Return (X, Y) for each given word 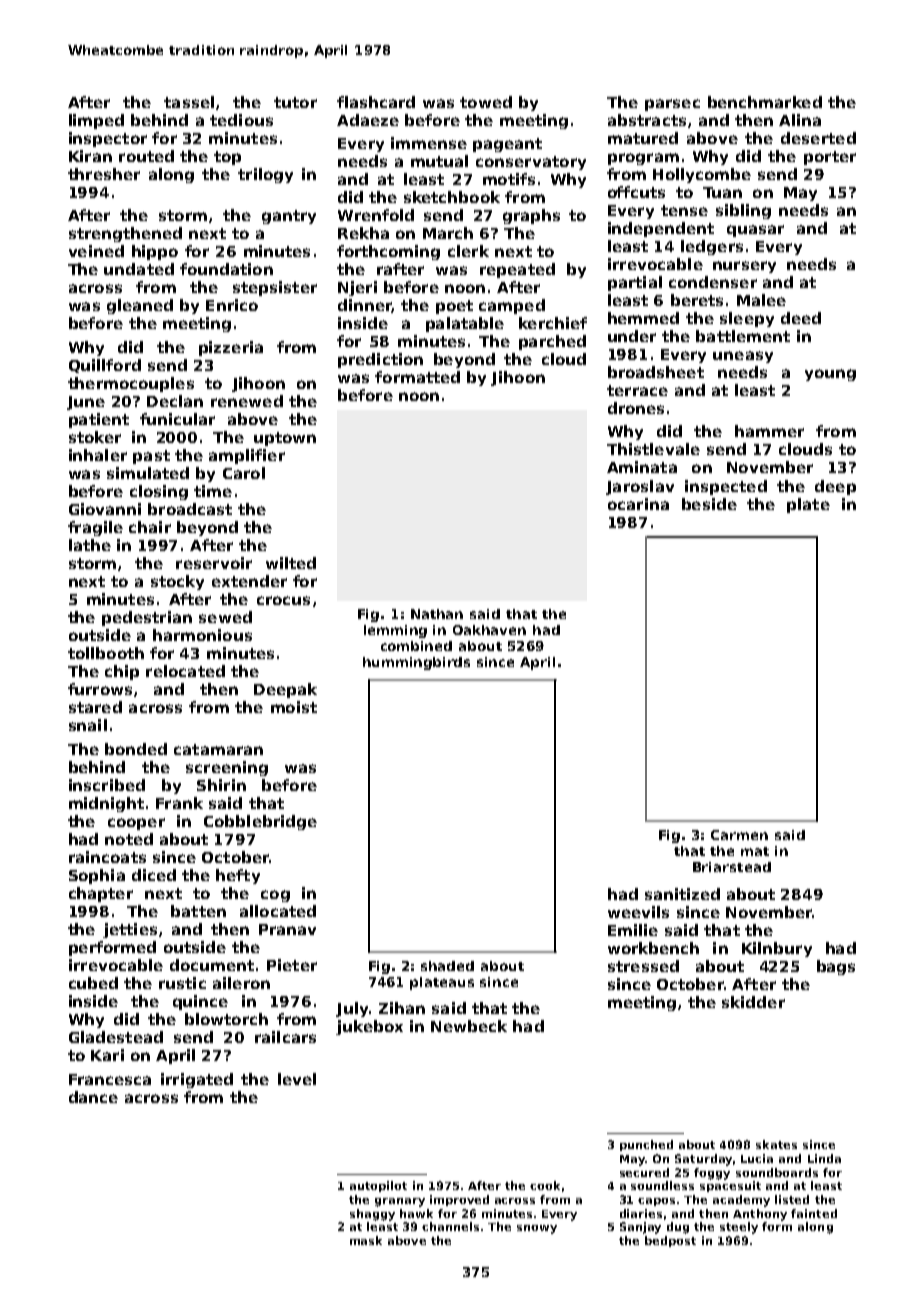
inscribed (107, 785)
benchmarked (765, 102)
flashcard (376, 102)
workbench (653, 948)
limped (96, 121)
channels (450, 1226)
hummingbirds (416, 663)
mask (366, 1240)
